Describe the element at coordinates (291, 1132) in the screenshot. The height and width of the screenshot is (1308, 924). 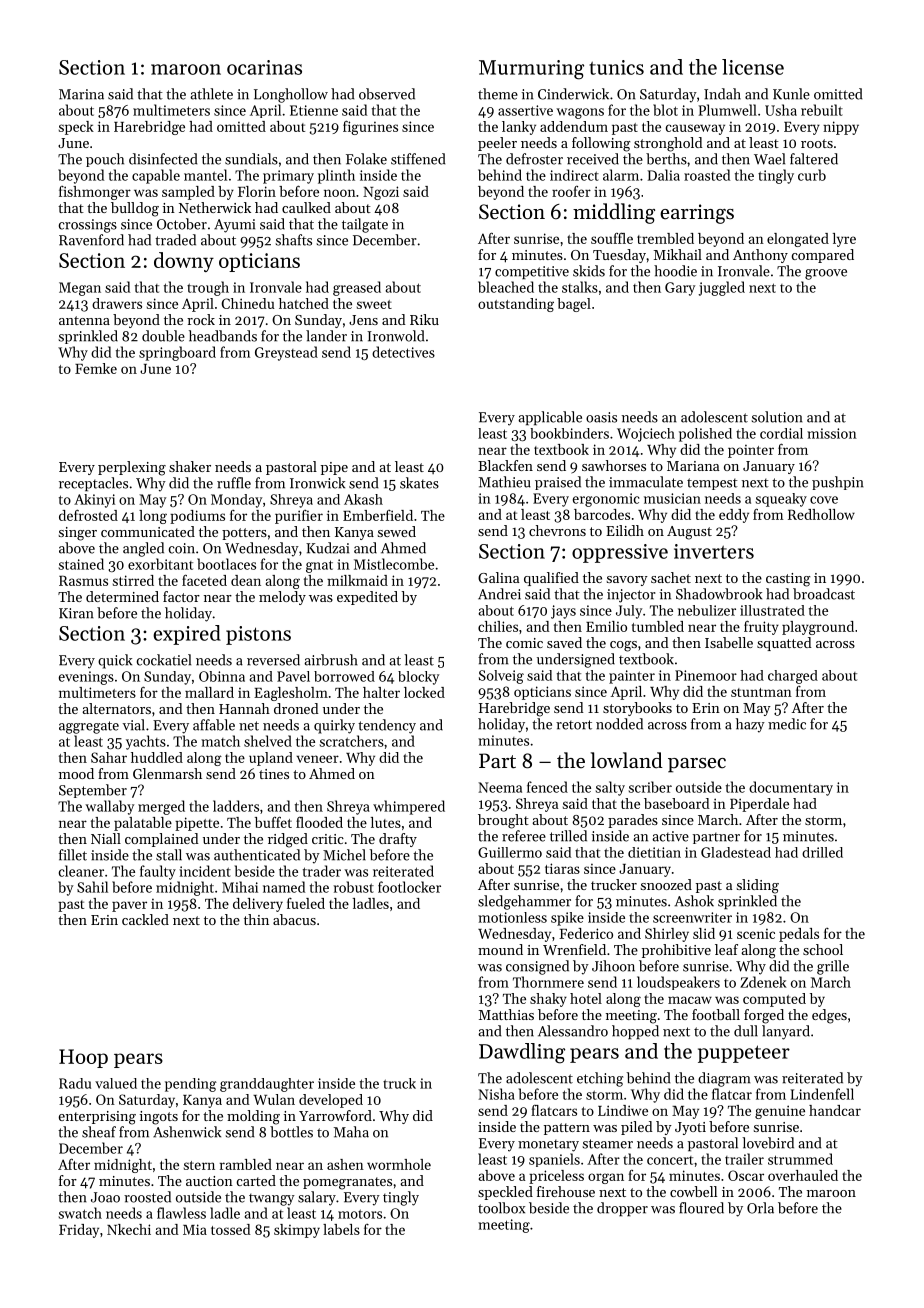
I see `bottles` at that location.
